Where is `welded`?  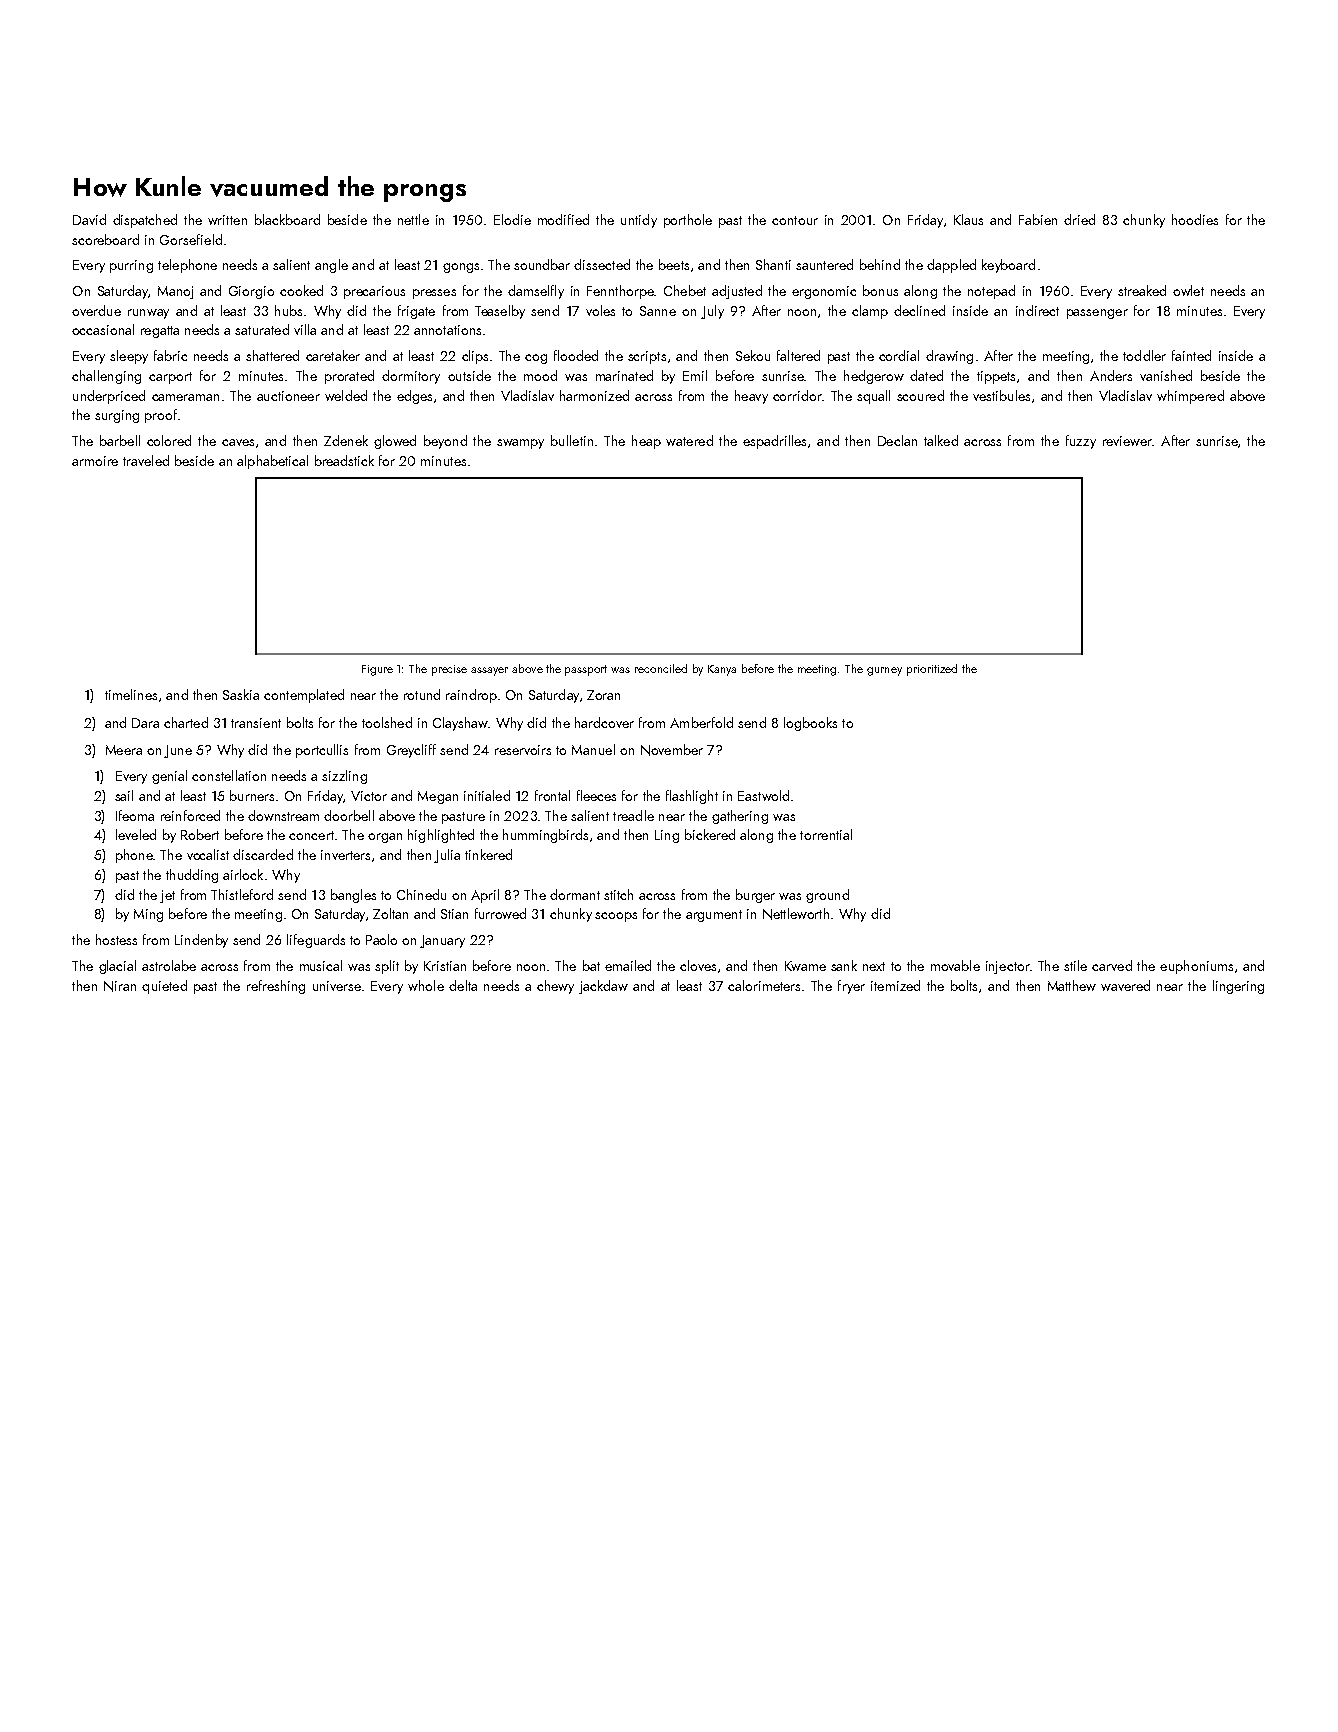 welded is located at coordinates (346, 395).
